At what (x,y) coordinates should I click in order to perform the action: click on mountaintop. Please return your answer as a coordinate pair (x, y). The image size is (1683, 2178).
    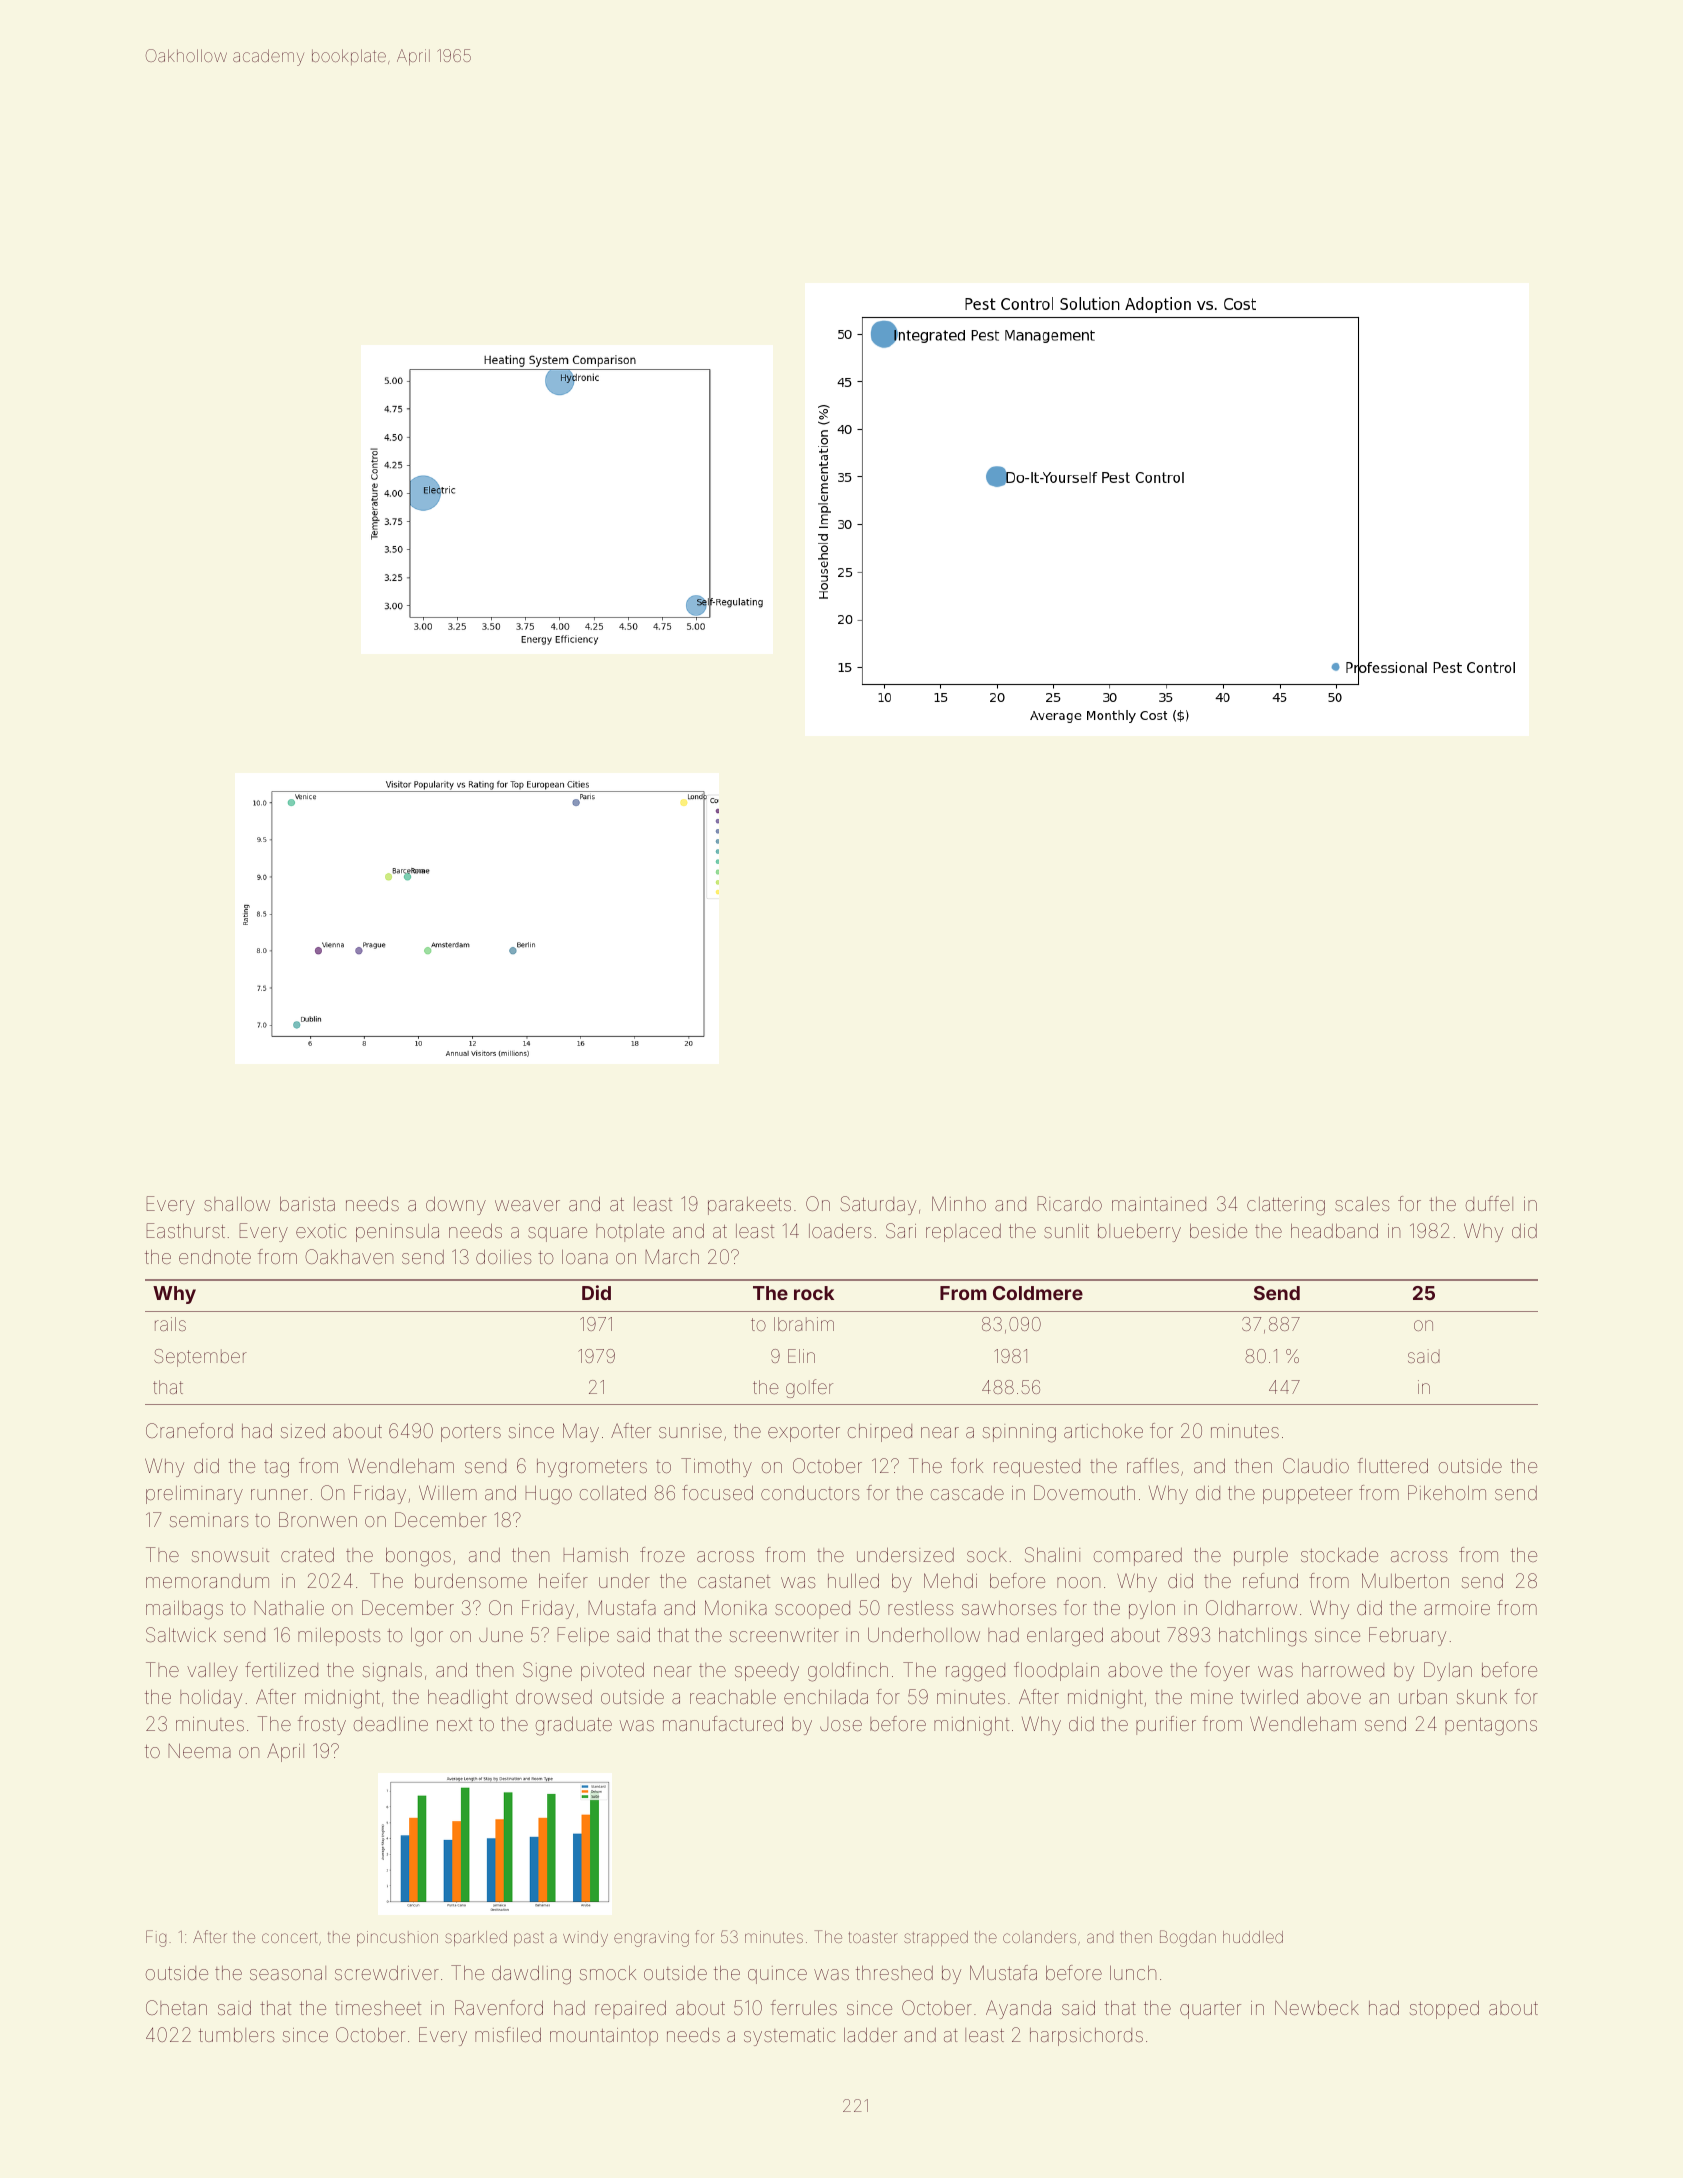
    Looking at the image, I should click on (604, 2037).
